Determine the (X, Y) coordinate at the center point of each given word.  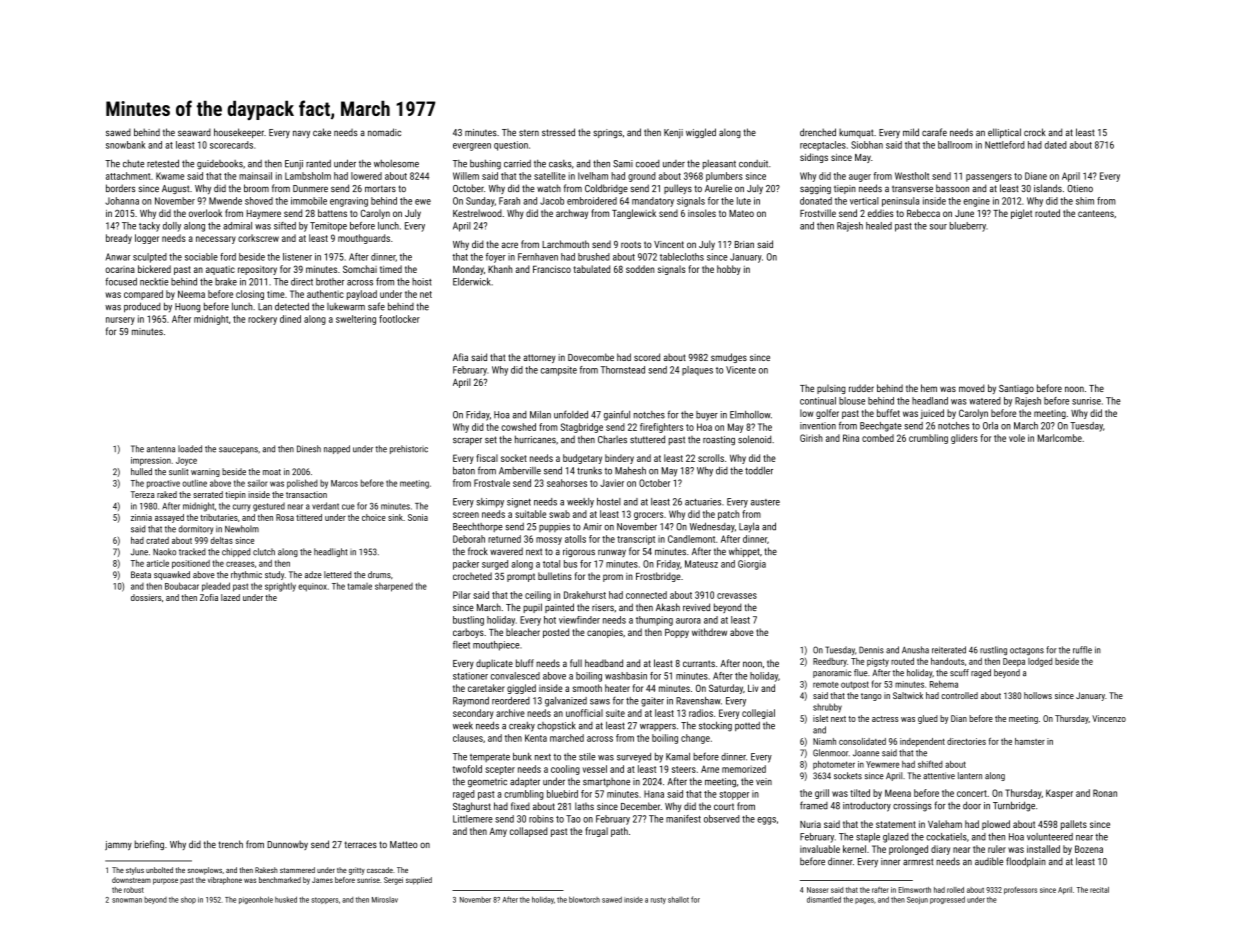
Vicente (741, 370)
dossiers (146, 597)
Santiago (1016, 389)
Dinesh (309, 449)
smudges (729, 358)
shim (1085, 201)
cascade (380, 870)
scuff (959, 673)
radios (701, 713)
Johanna (122, 201)
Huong (187, 308)
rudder (861, 388)
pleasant (719, 164)
